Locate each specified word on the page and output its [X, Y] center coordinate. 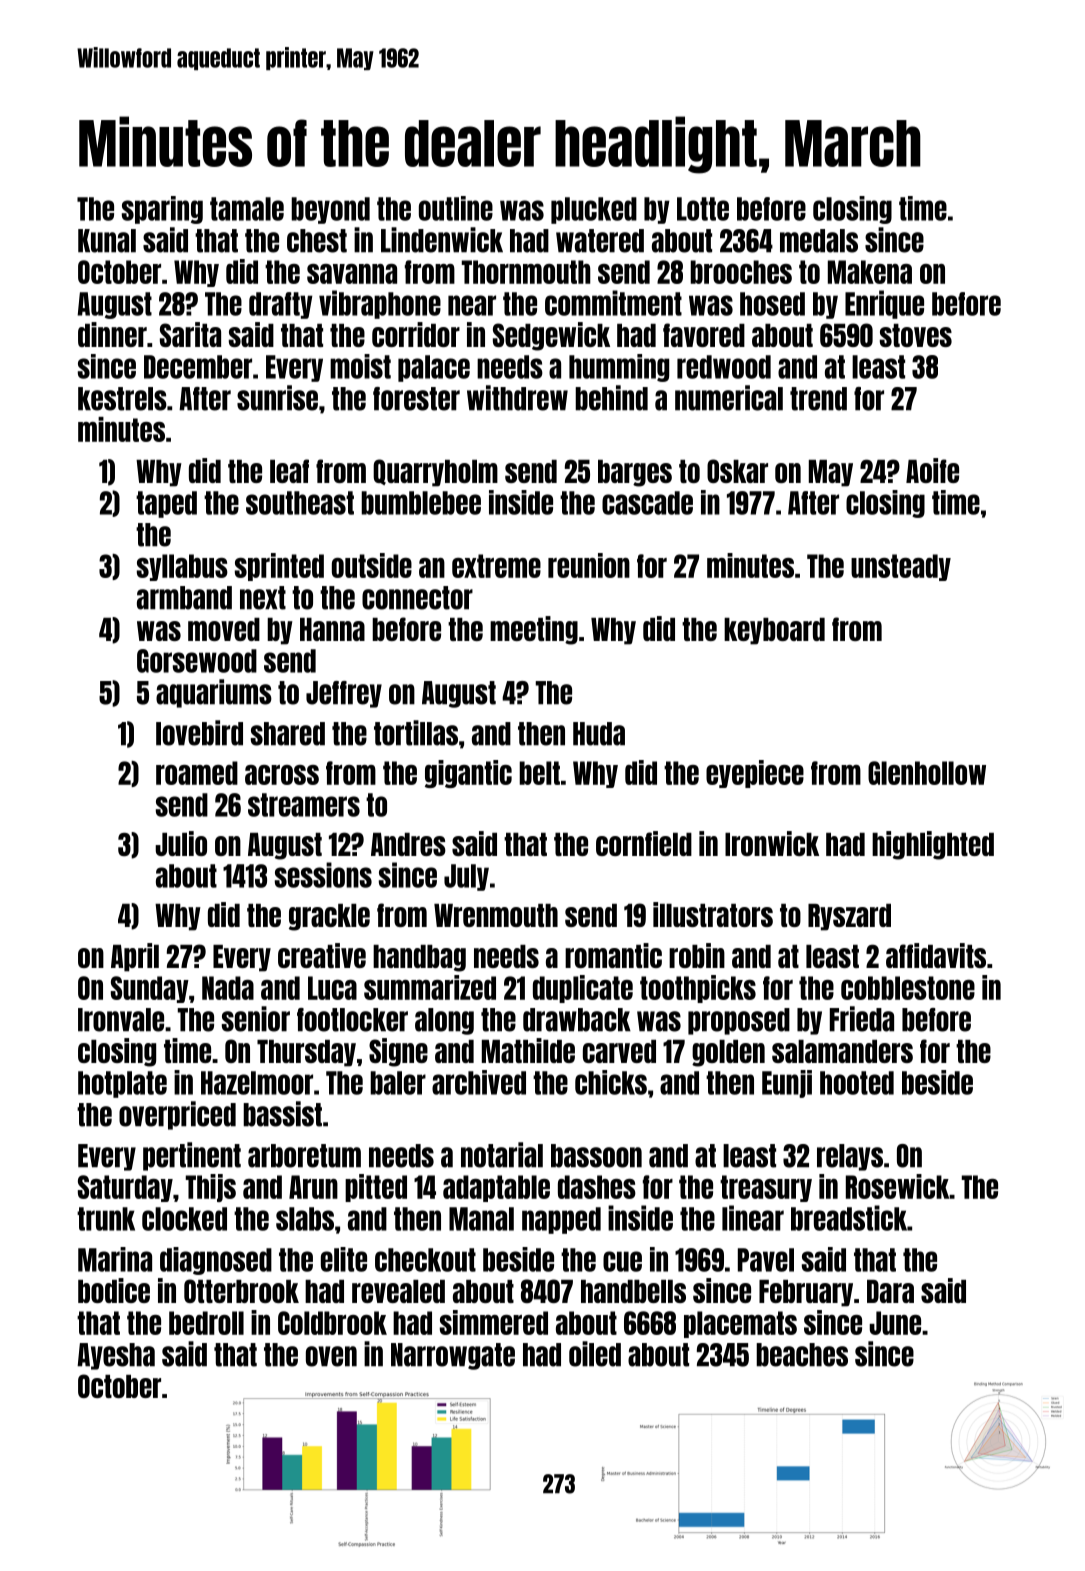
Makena [870, 272]
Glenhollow [927, 773]
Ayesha [116, 1356]
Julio [181, 843]
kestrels [122, 399]
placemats [740, 1324]
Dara [890, 1291]
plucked [594, 210]
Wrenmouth [496, 915]
